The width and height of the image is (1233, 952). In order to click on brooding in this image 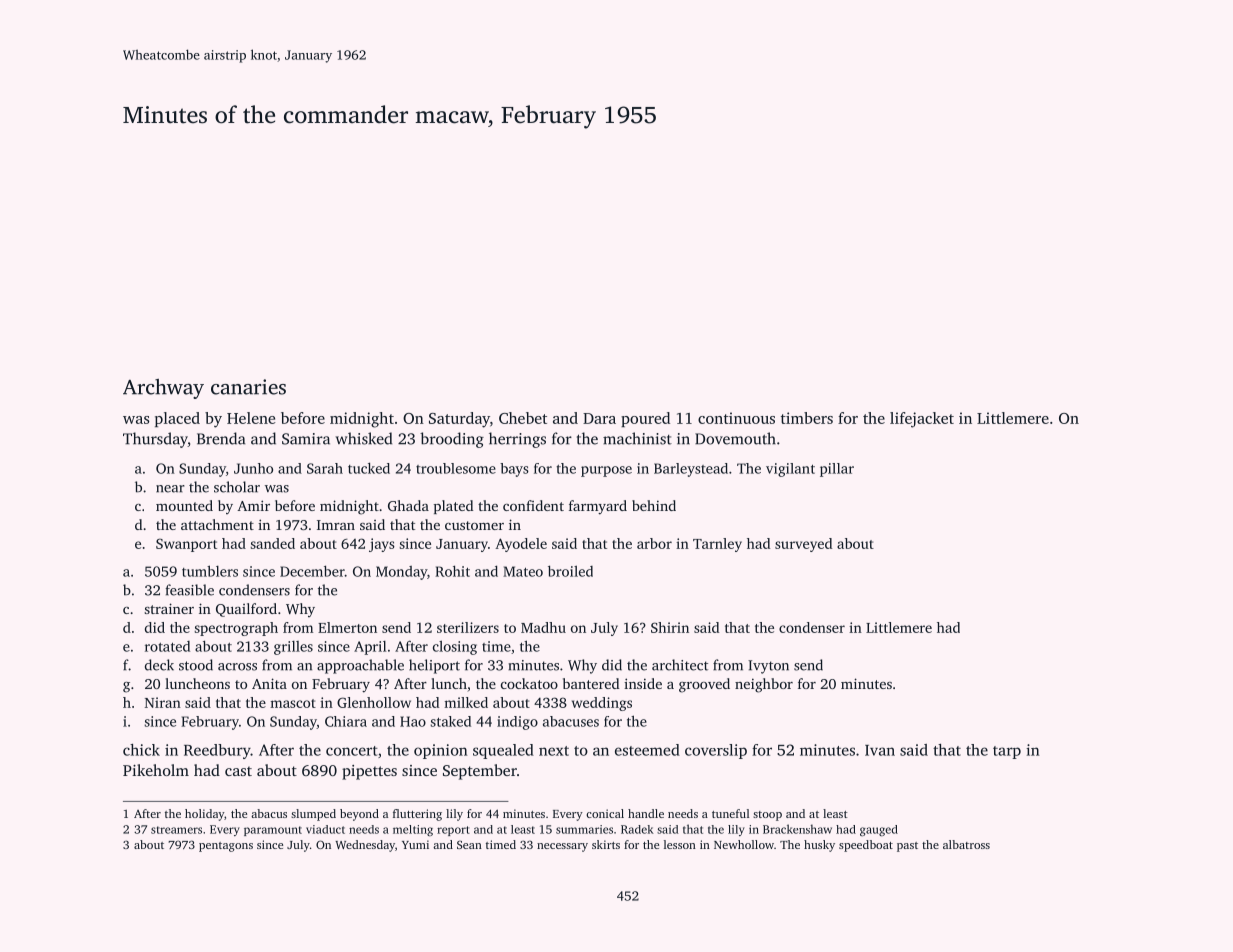, I will do `click(452, 440)`.
